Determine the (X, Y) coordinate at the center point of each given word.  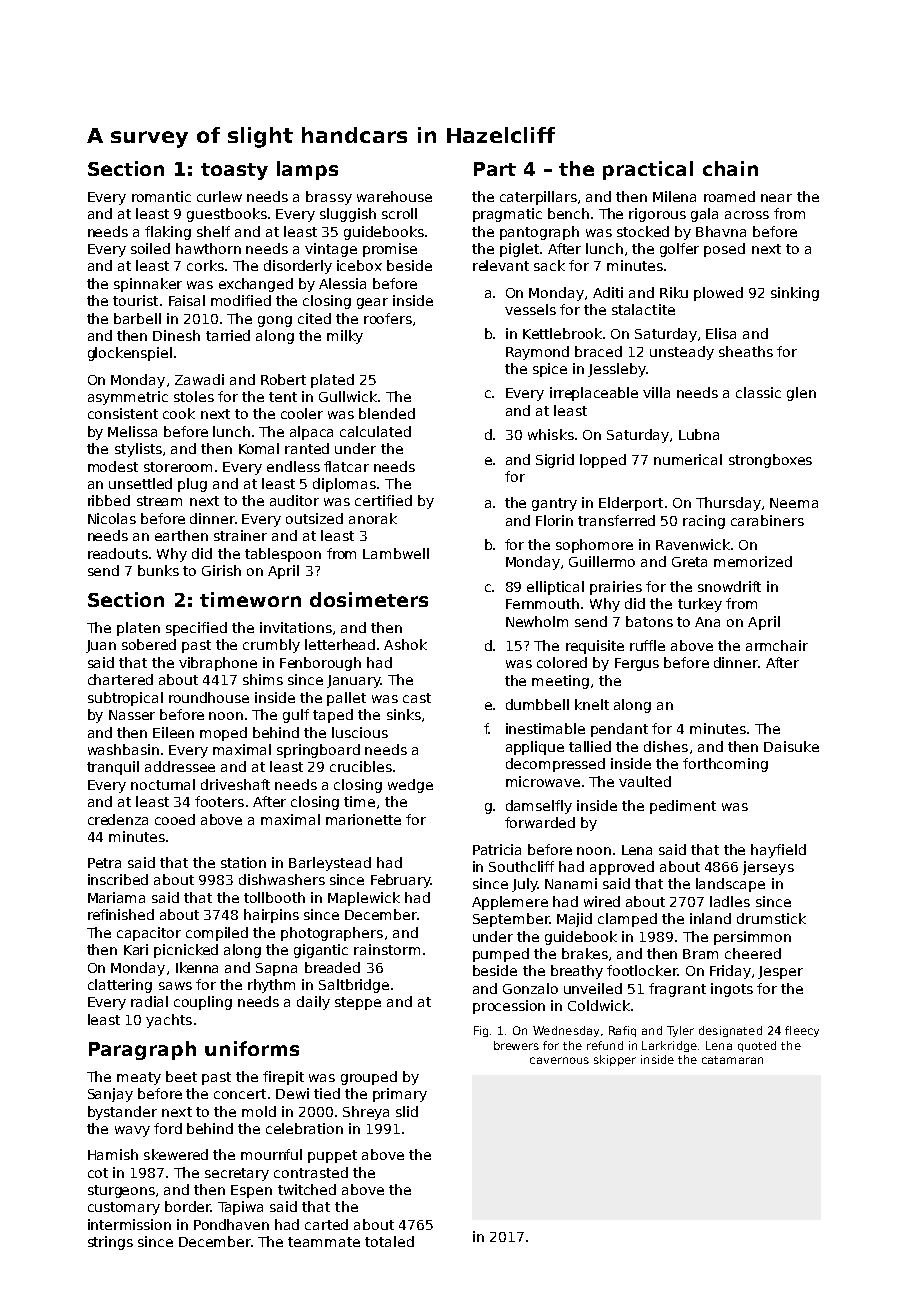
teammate (324, 1242)
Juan (101, 646)
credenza (118, 819)
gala (704, 215)
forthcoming (725, 765)
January (354, 681)
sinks (404, 714)
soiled (150, 248)
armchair (777, 645)
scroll (399, 213)
